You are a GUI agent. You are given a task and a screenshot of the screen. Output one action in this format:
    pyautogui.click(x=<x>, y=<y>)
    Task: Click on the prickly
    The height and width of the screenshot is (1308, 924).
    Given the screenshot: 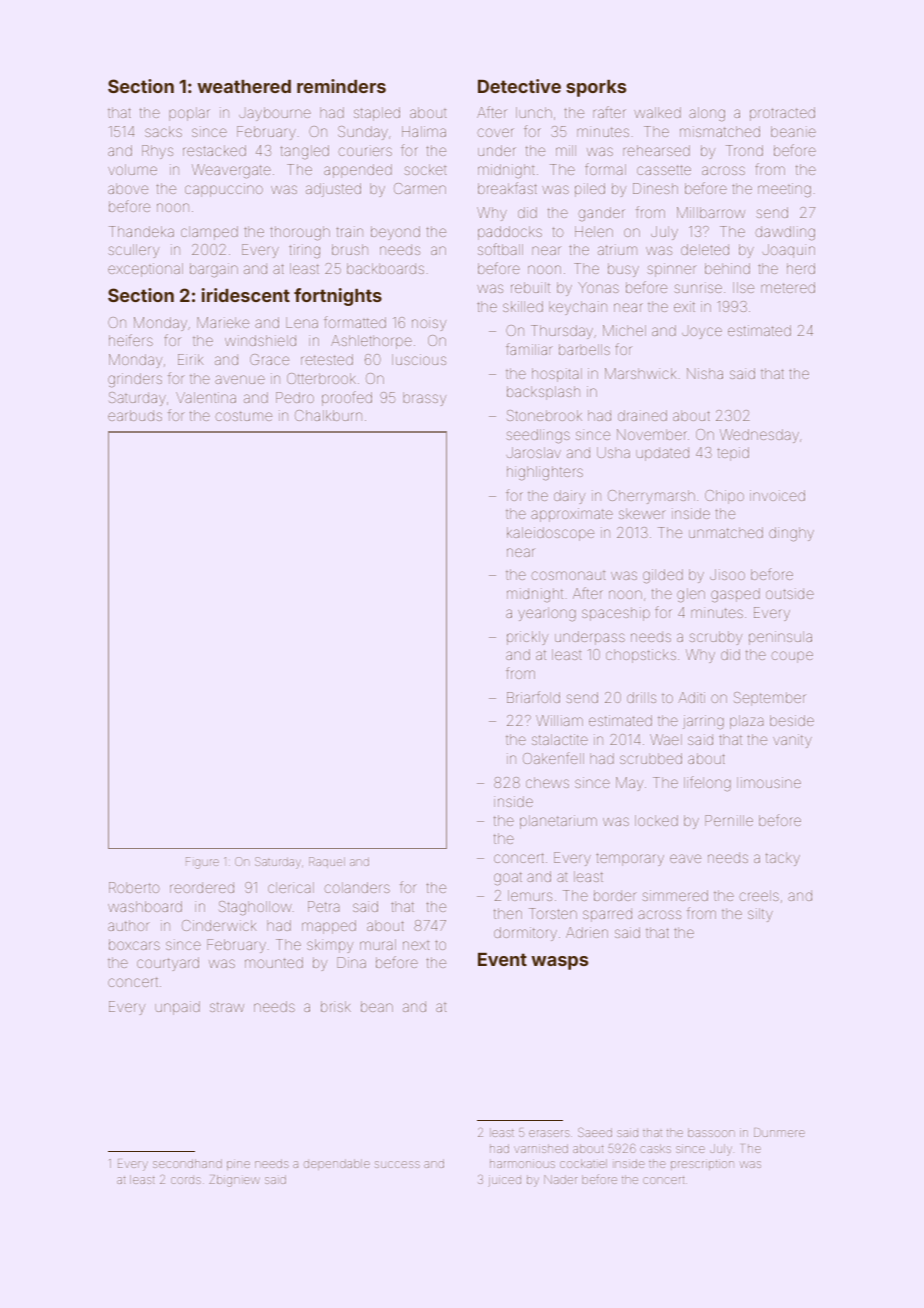 What is the action you would take?
    pyautogui.click(x=527, y=638)
